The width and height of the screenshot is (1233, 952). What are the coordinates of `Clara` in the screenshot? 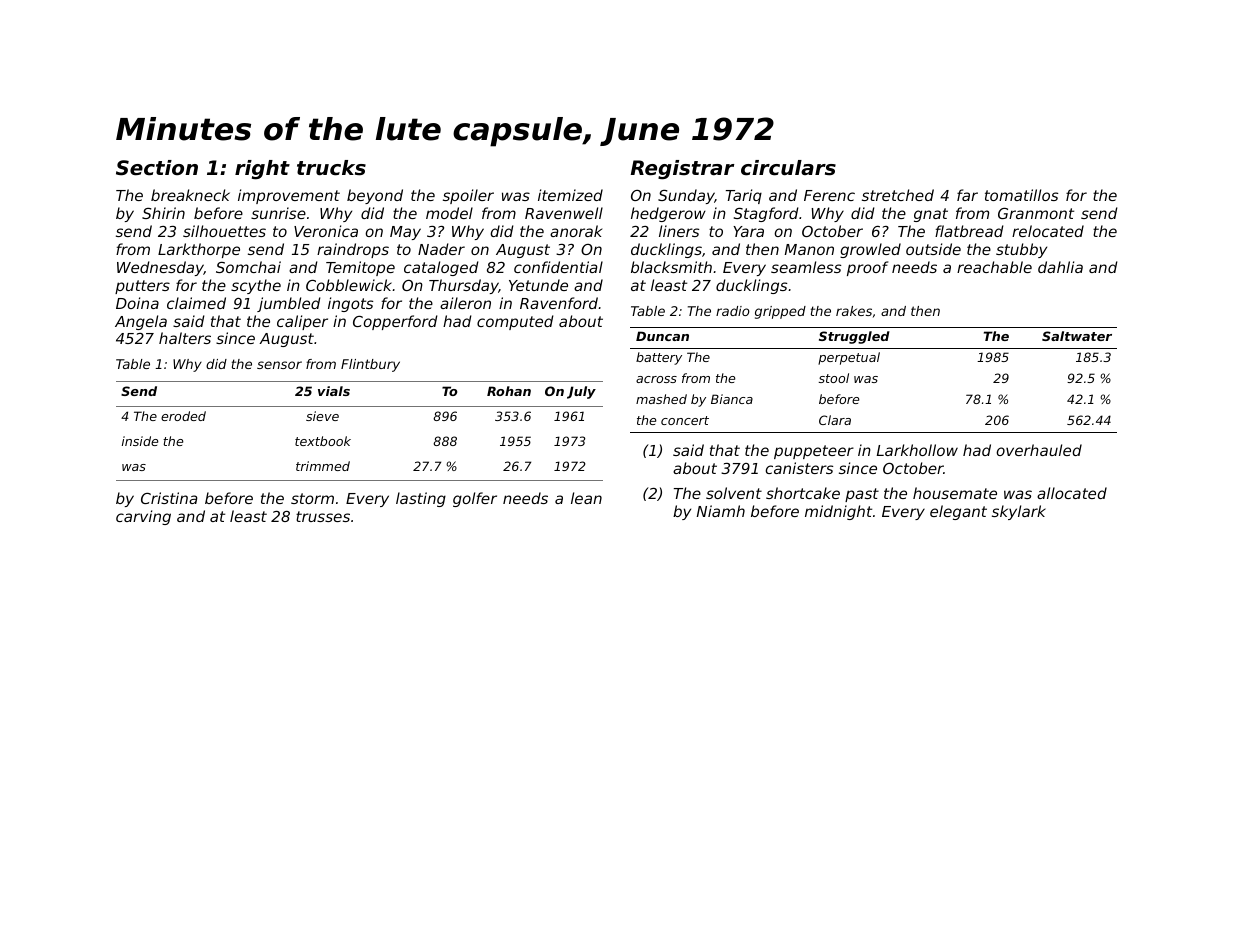 It's located at (835, 420).
